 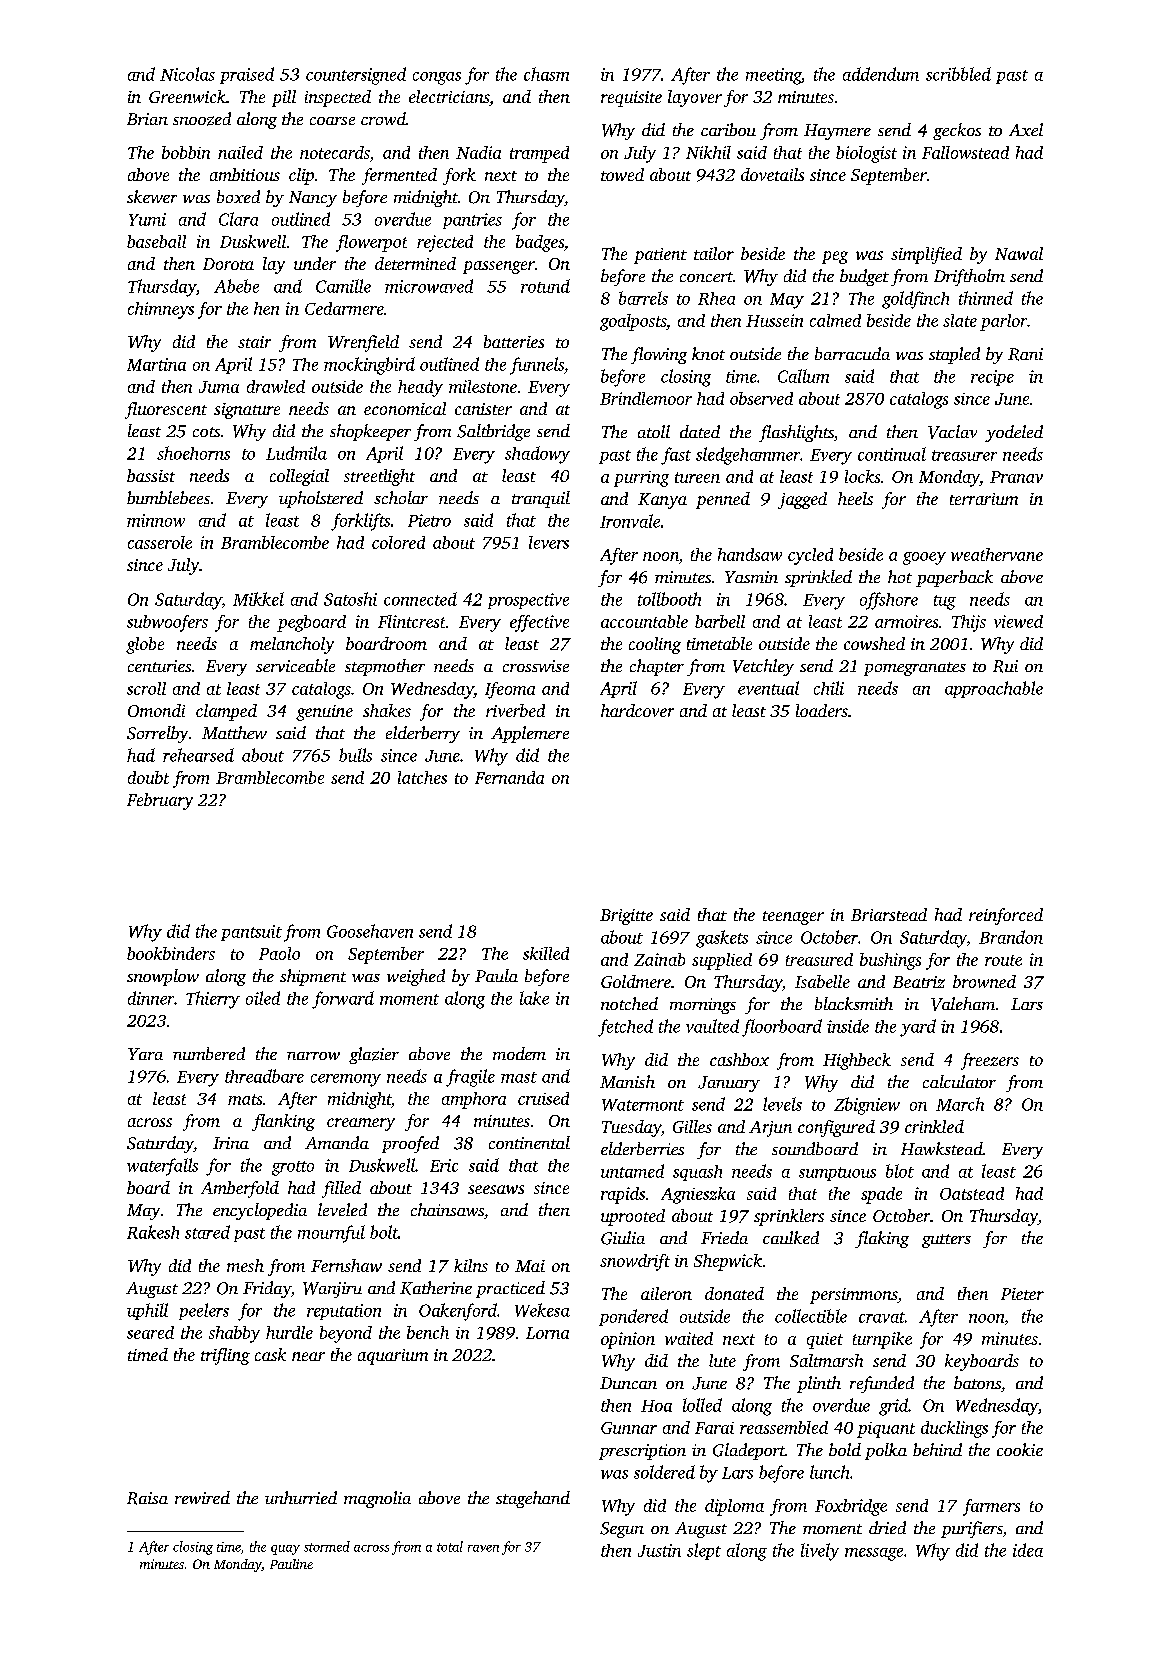 I want to click on Nawal, so click(x=1019, y=253).
